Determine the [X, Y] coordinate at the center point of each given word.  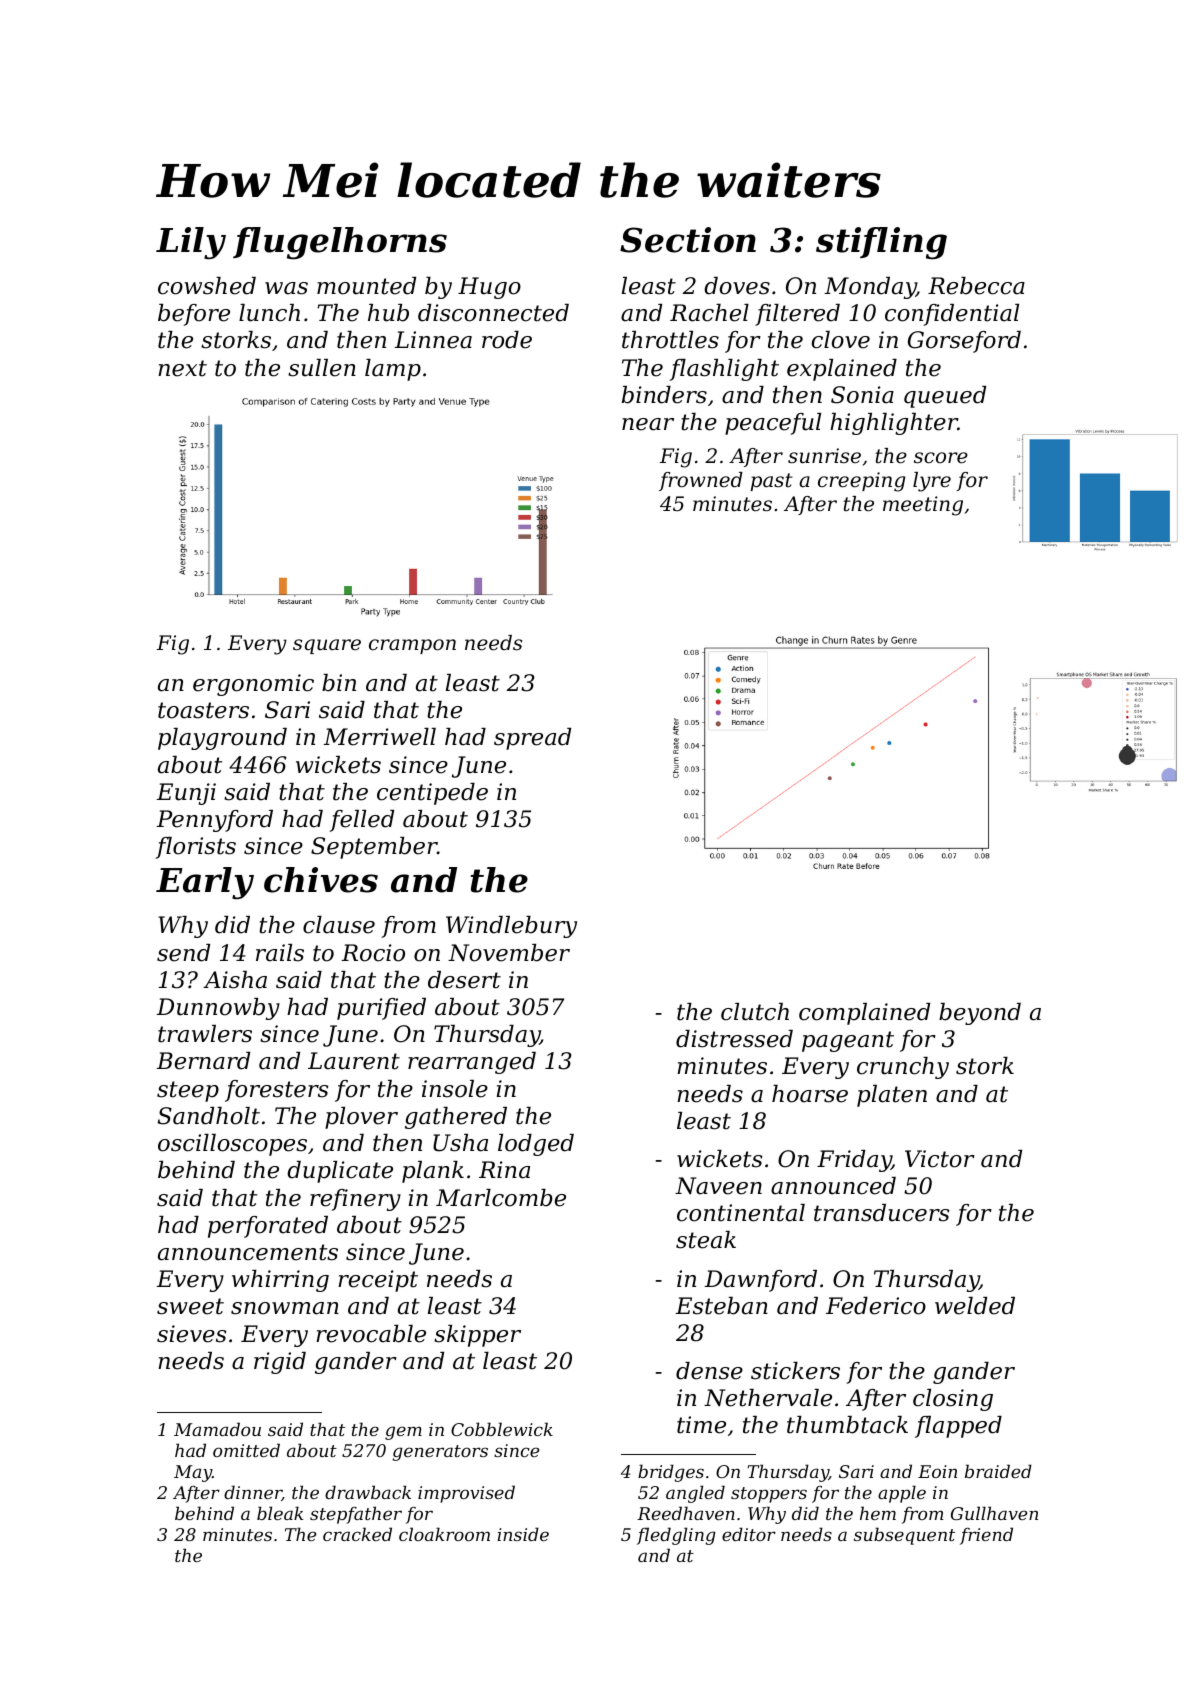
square [327, 646]
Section [688, 240]
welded [975, 1306]
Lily [191, 243]
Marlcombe [501, 1198]
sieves [191, 1334]
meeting [923, 506]
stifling [881, 243]
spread [532, 739]
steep [188, 1091]
